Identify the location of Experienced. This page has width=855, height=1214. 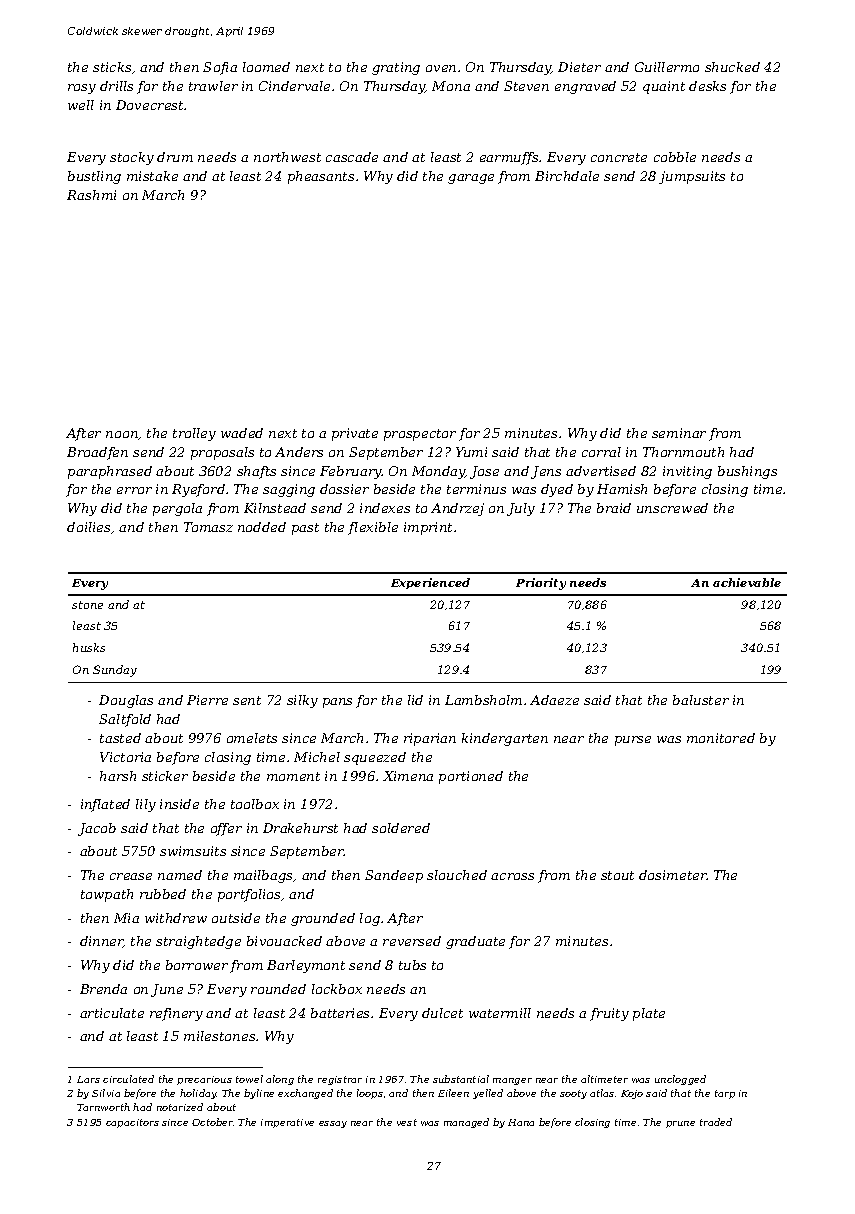
(430, 583).
